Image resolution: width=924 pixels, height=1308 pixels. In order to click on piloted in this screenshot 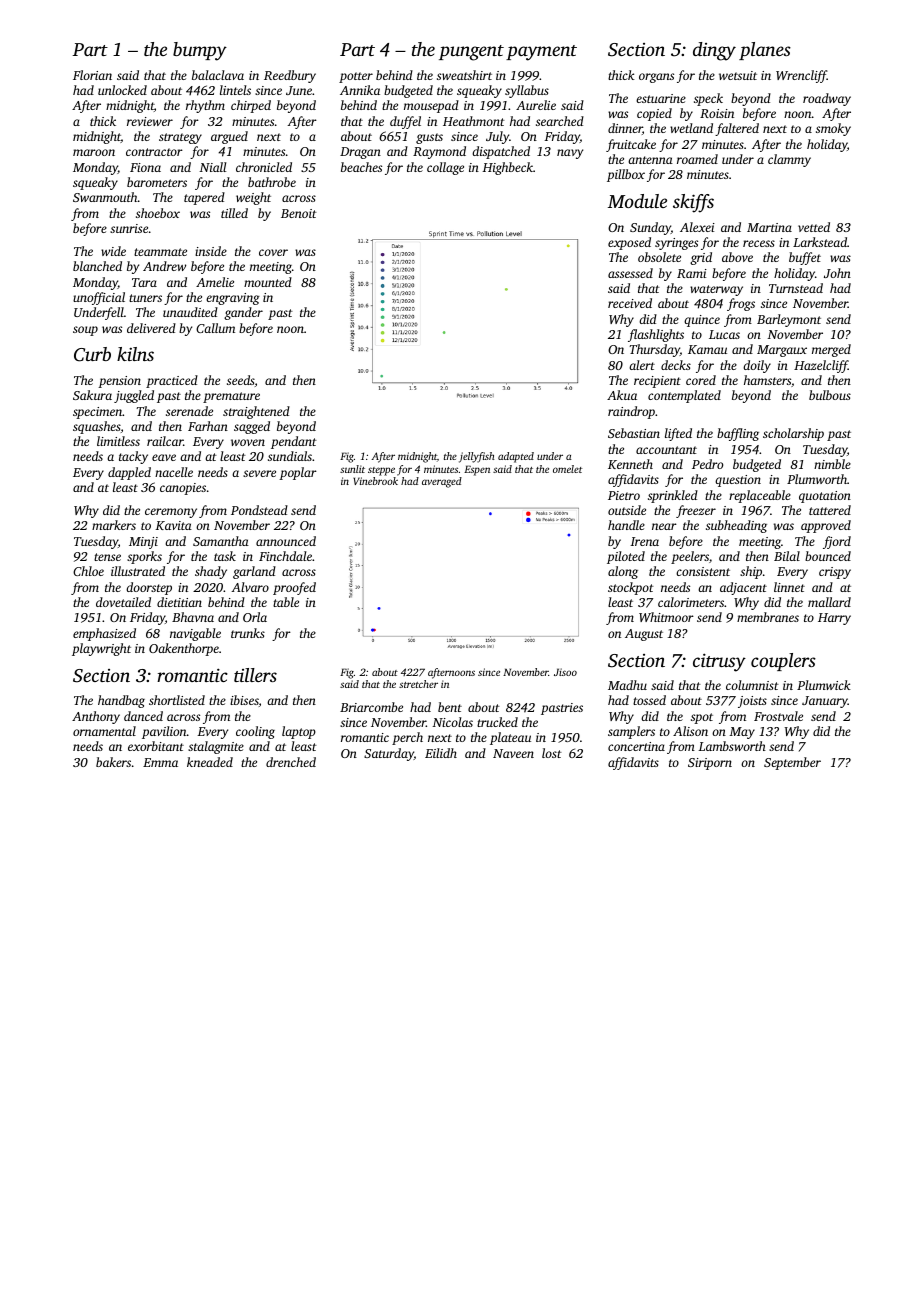, I will do `click(626, 557)`.
